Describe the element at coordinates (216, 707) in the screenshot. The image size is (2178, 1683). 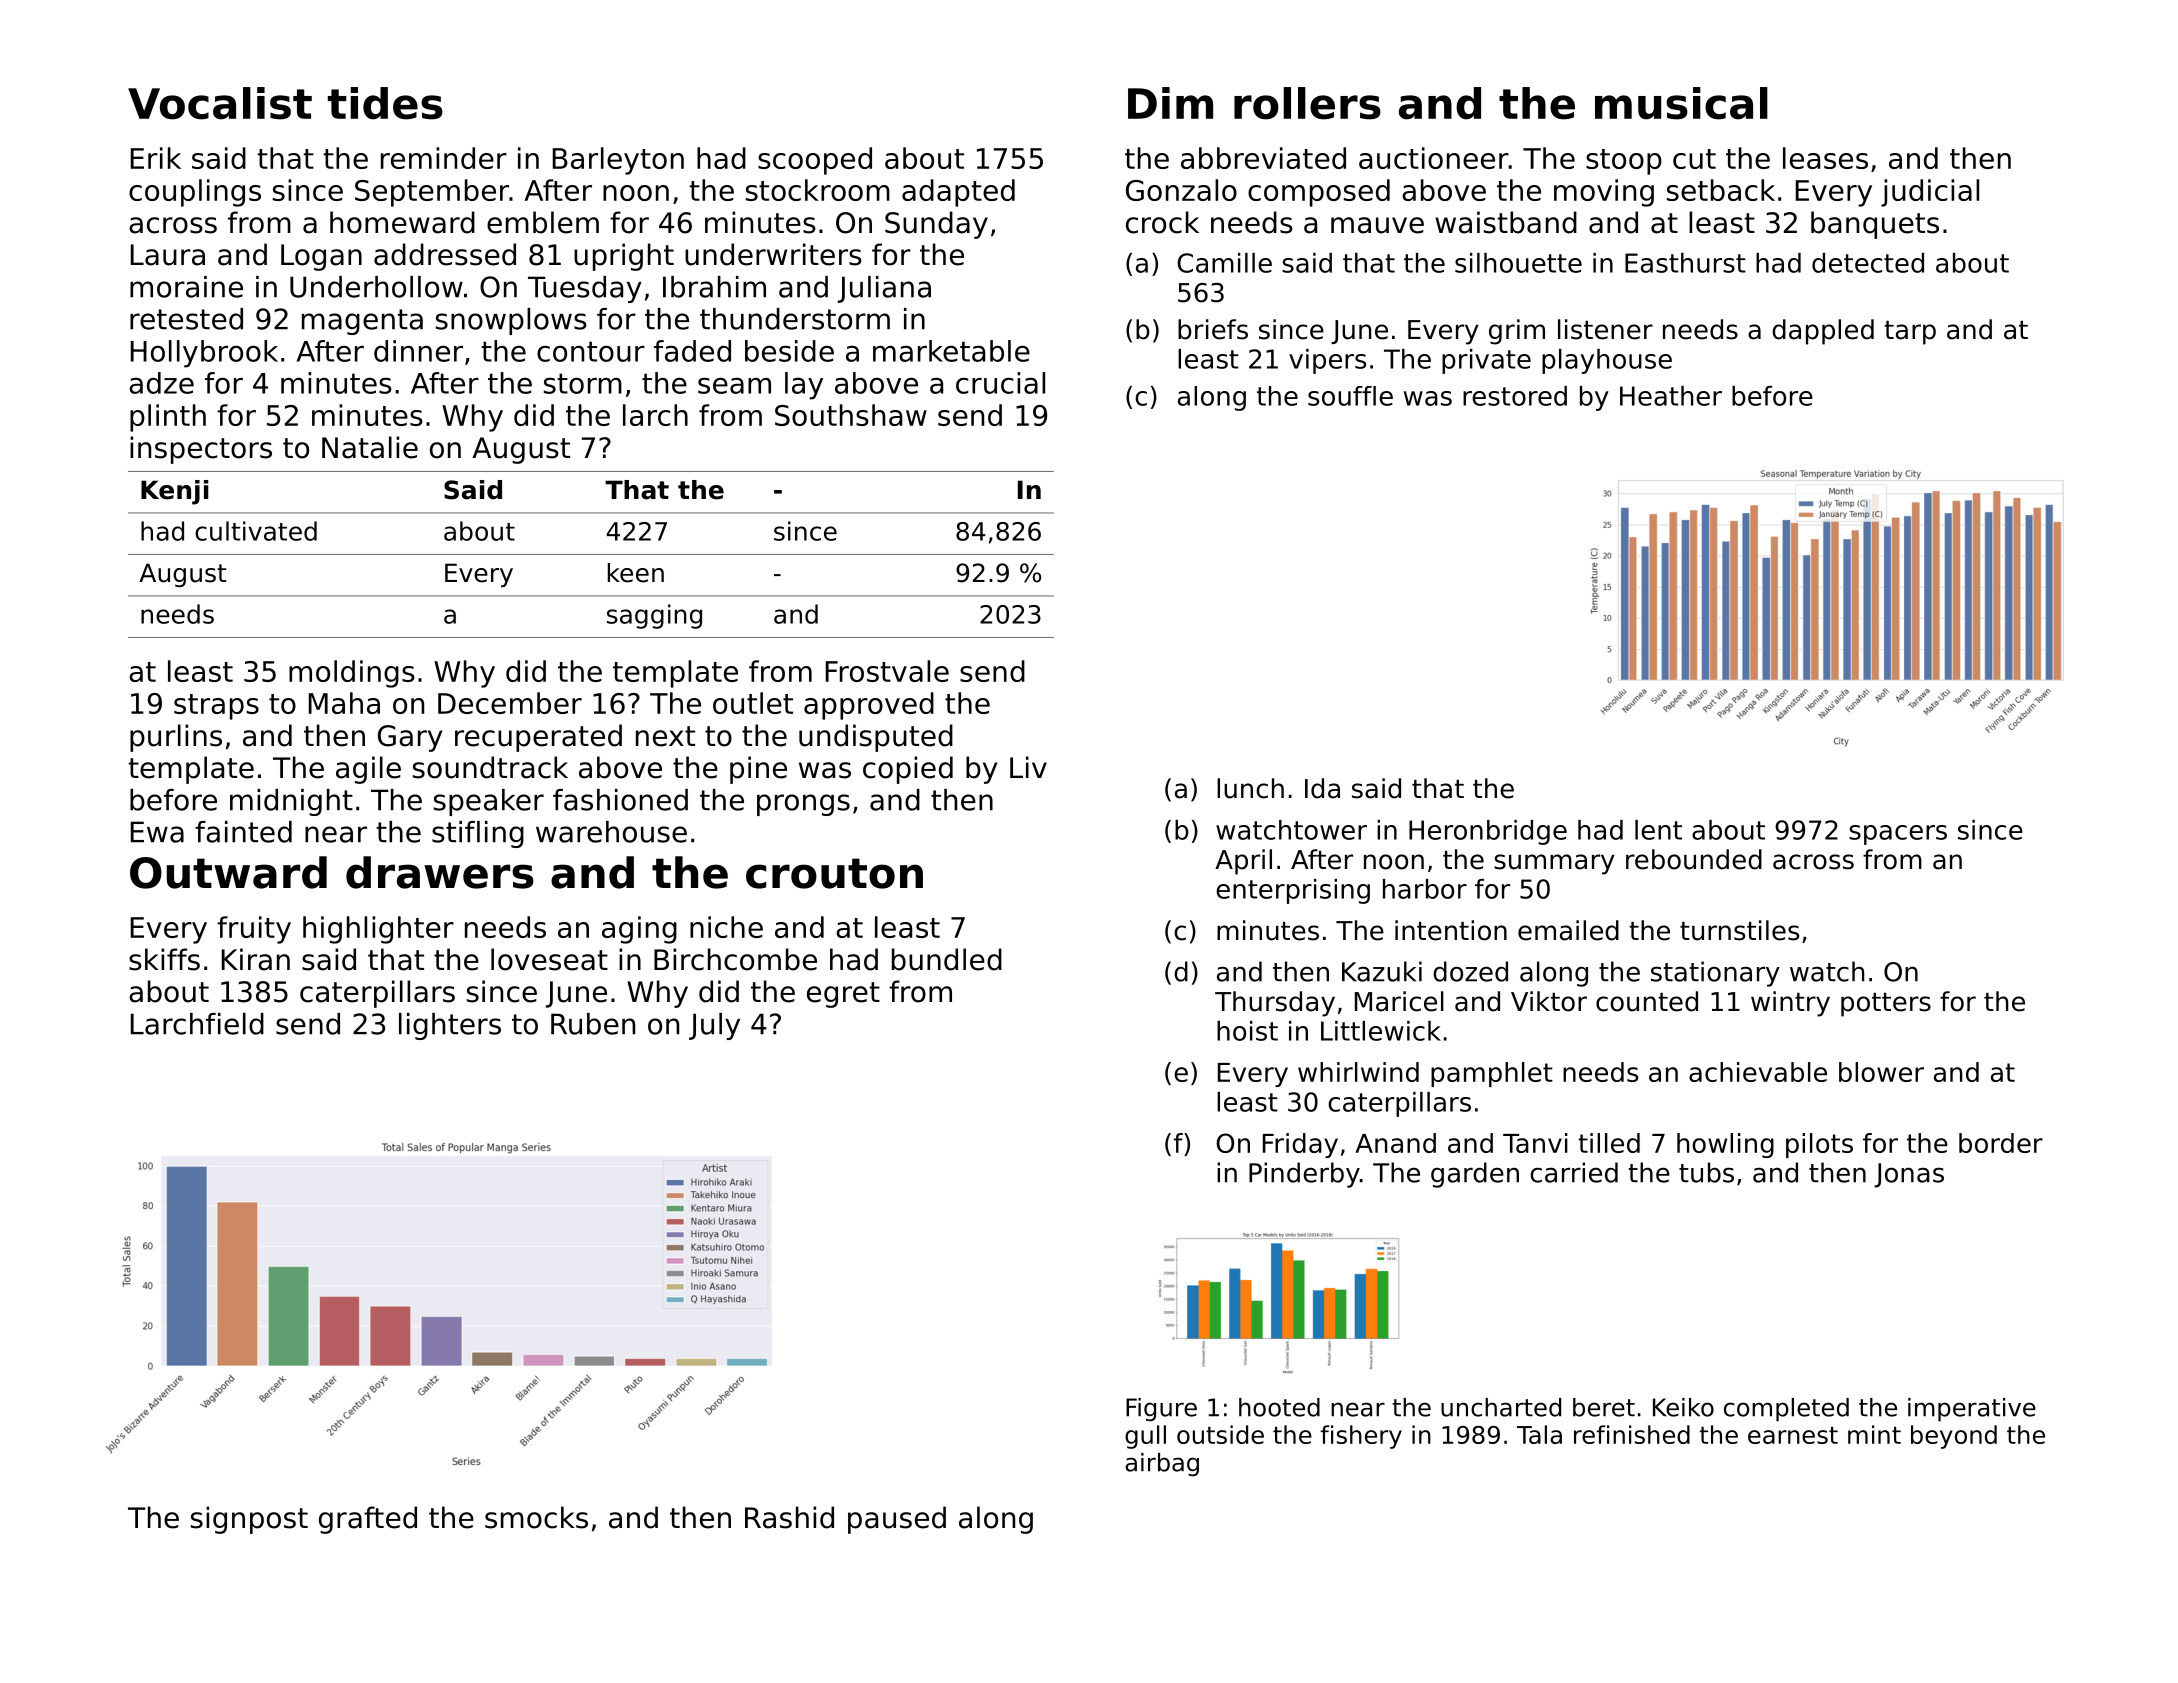
I see `straps` at that location.
